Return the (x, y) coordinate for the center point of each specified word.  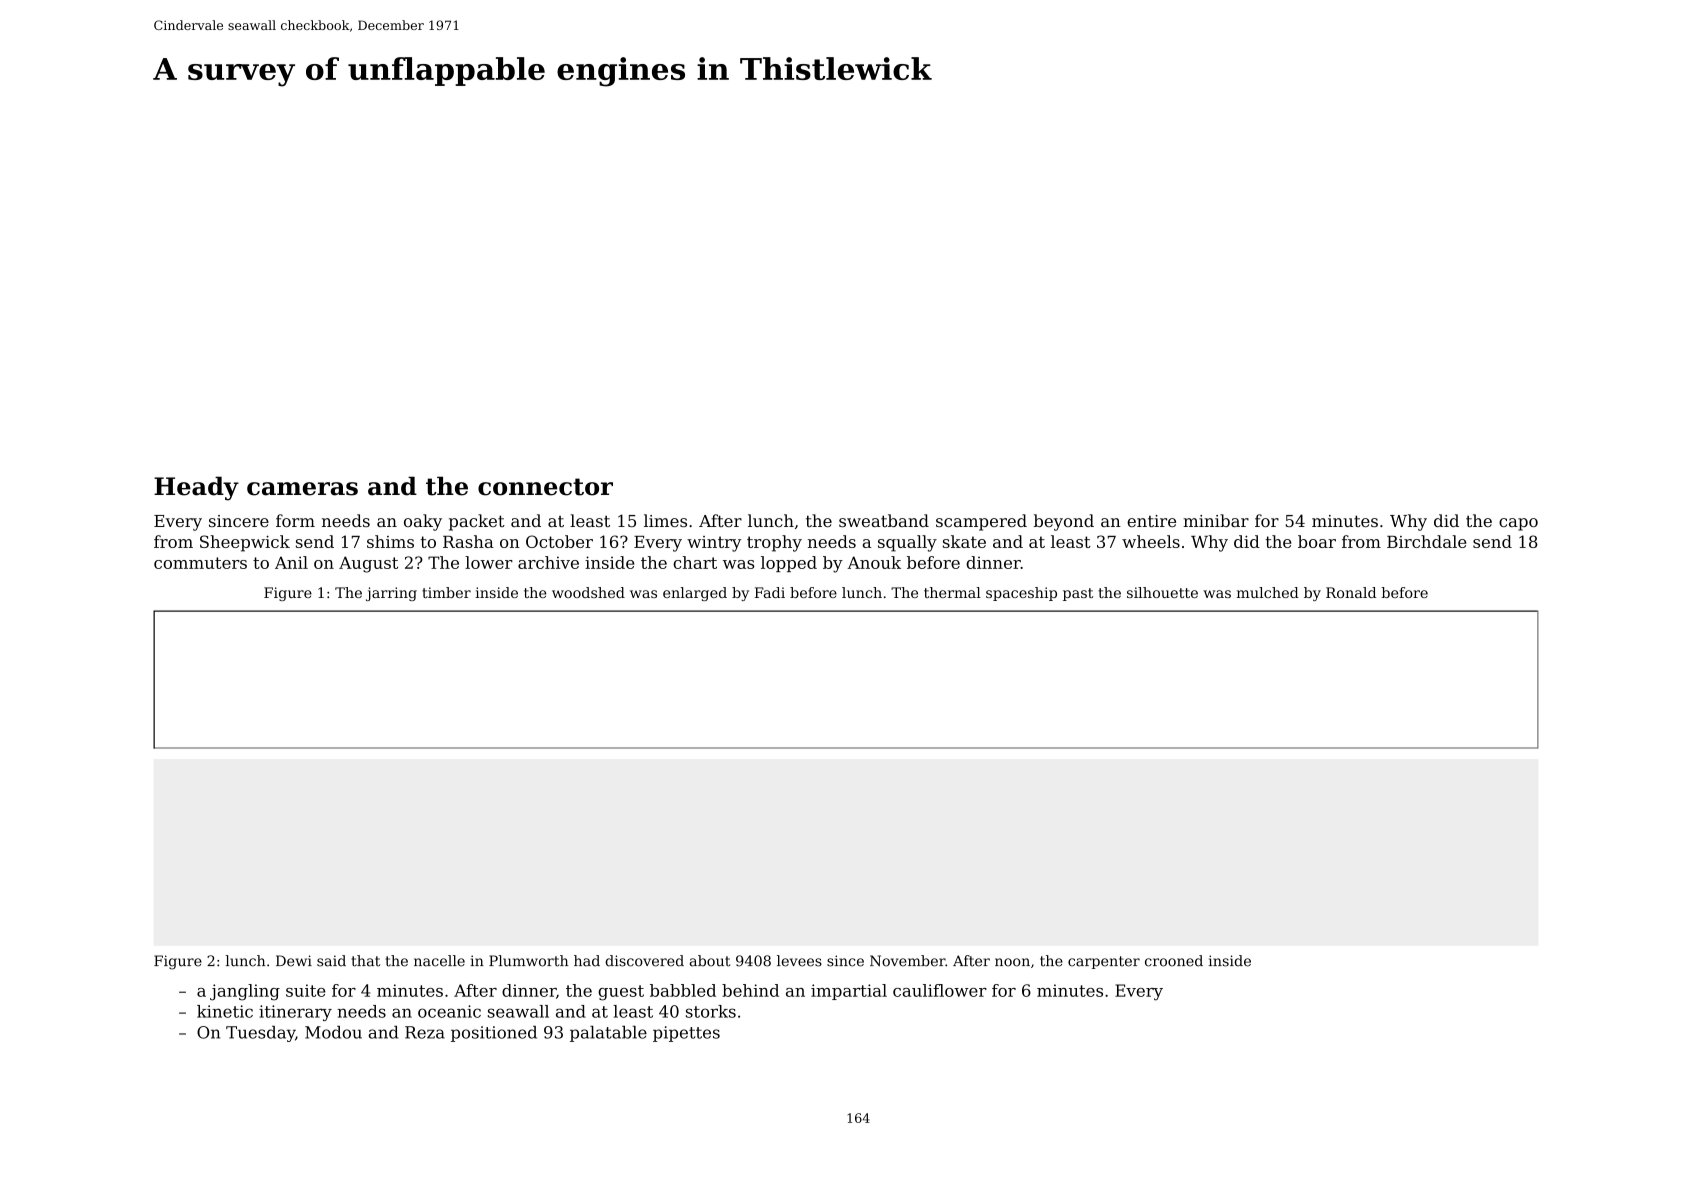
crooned (1174, 961)
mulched (1268, 592)
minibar (1216, 520)
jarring (391, 594)
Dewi (294, 961)
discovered (644, 961)
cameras (302, 489)
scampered (981, 522)
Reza (425, 1032)
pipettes (686, 1034)
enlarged (695, 594)
